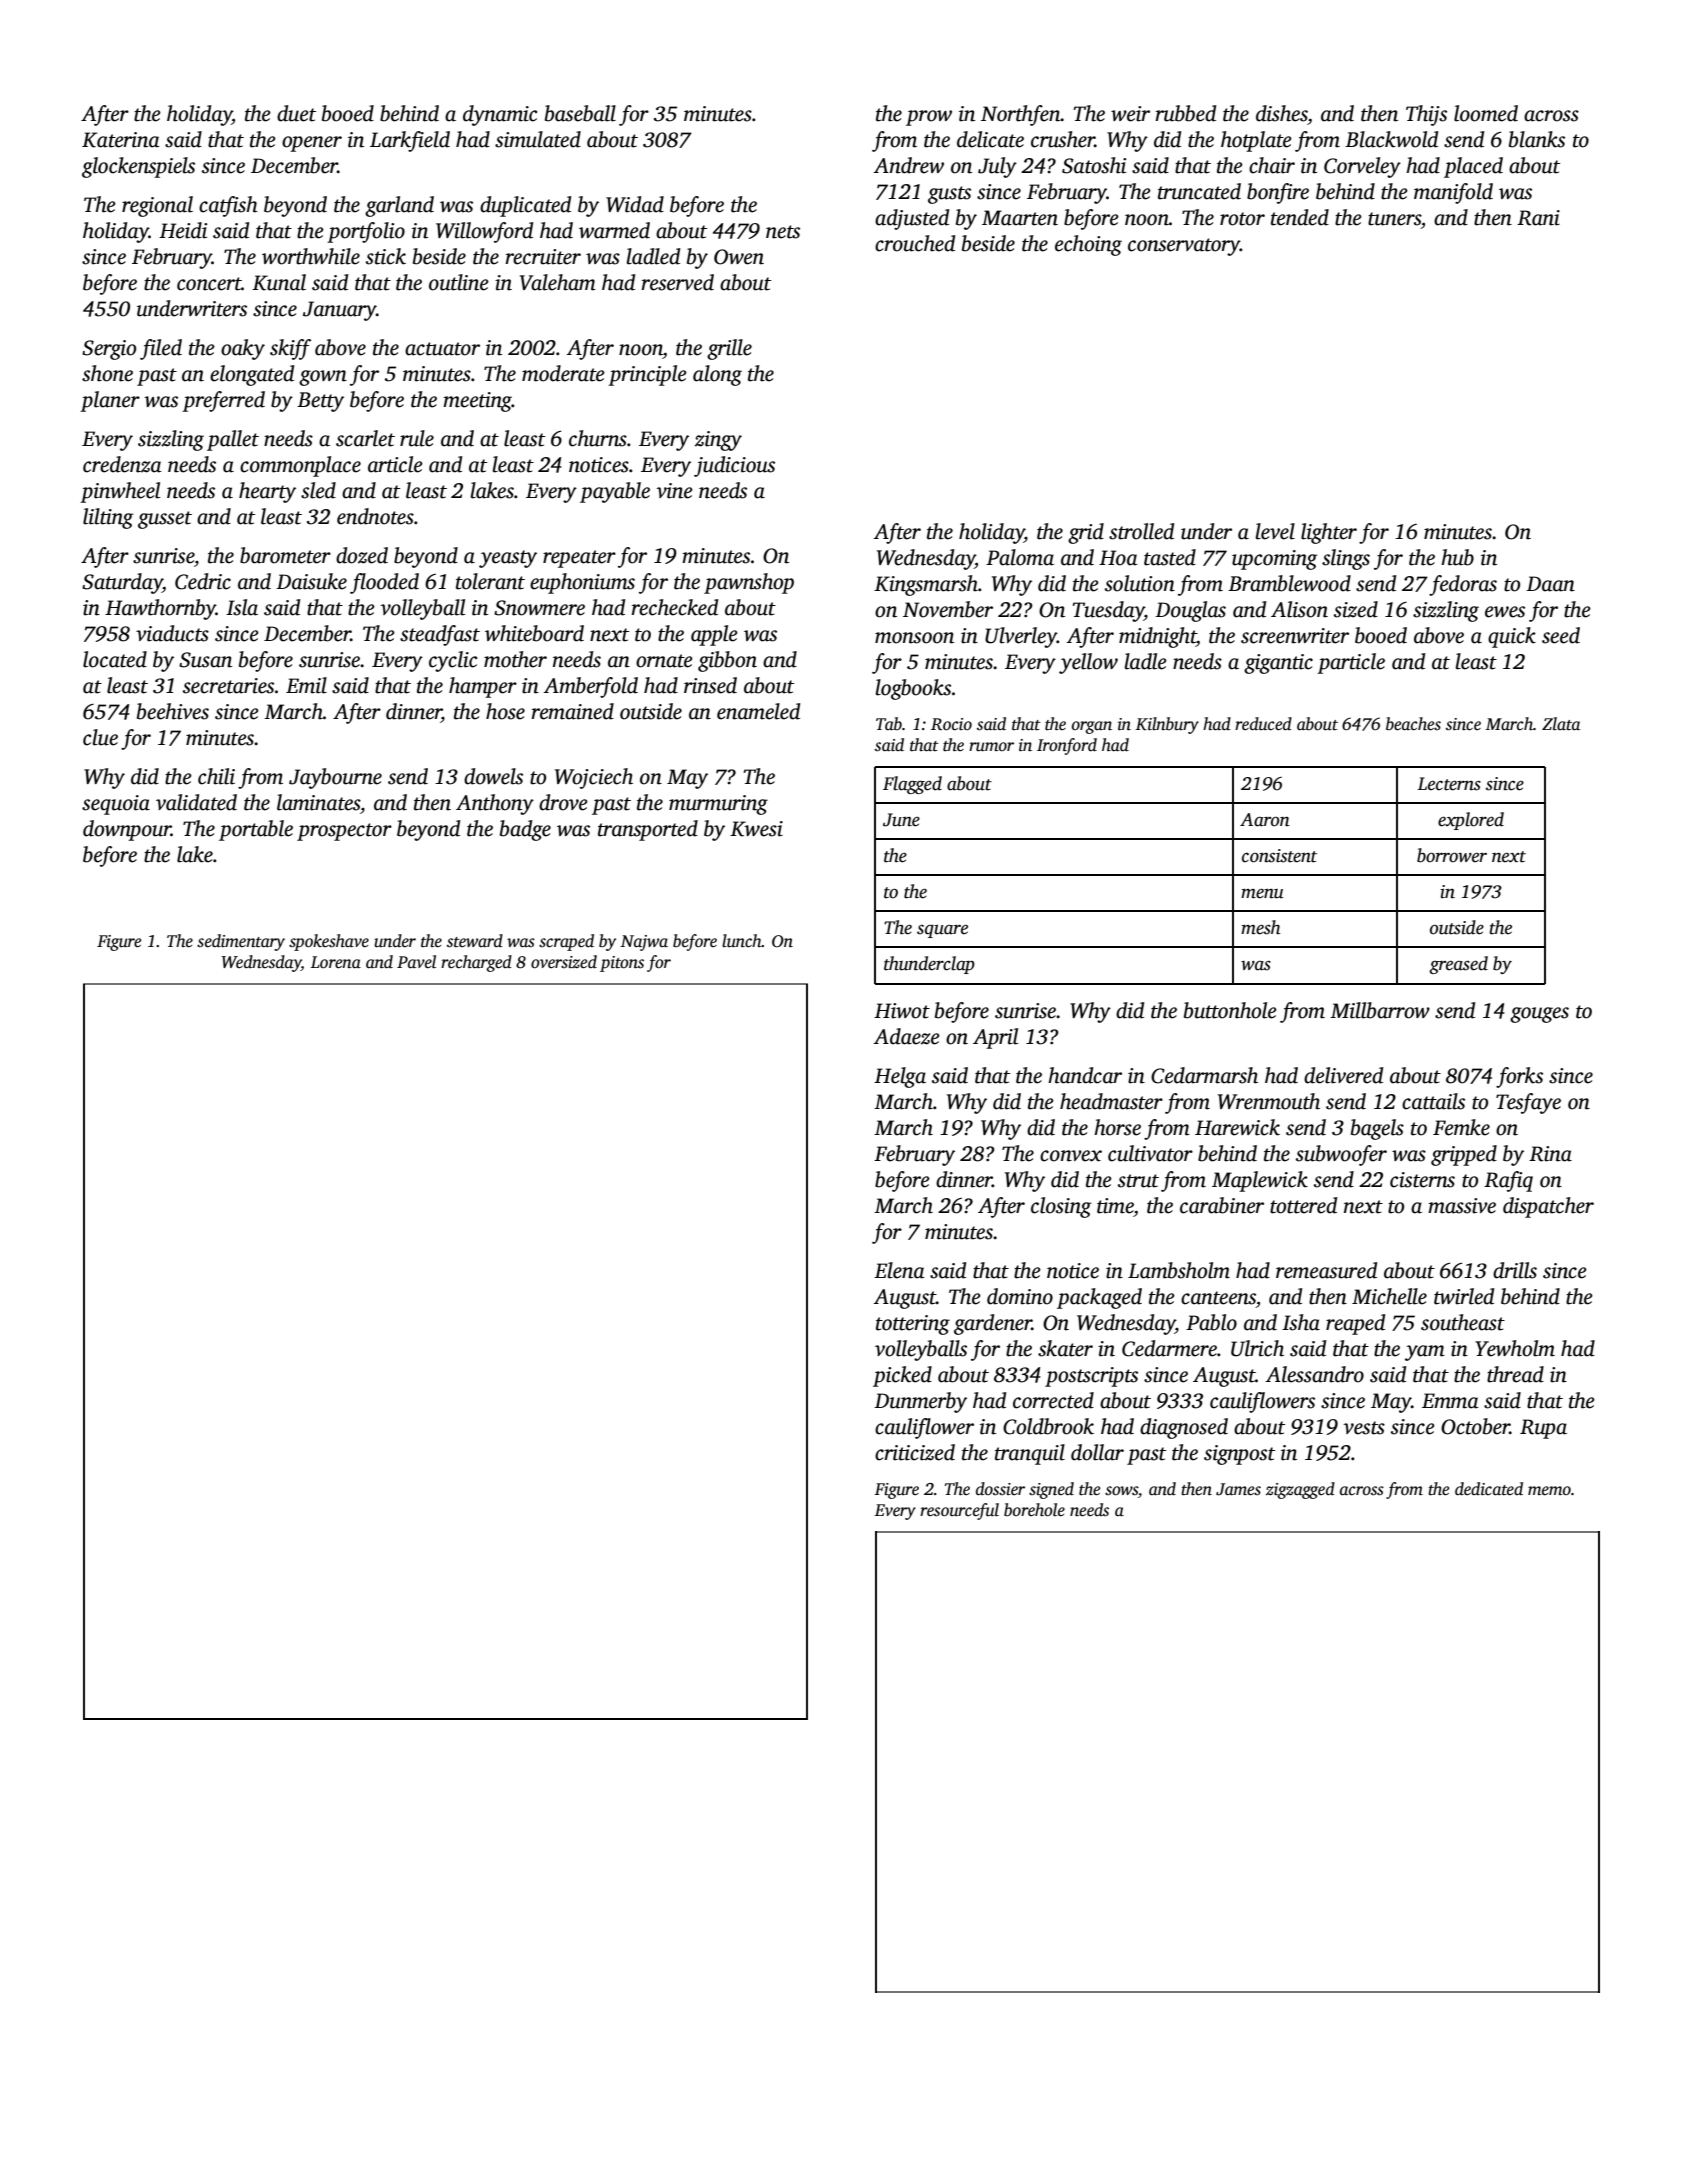 This document has height=2178, width=1683. What do you see at coordinates (929, 118) in the document?
I see `prow` at bounding box center [929, 118].
